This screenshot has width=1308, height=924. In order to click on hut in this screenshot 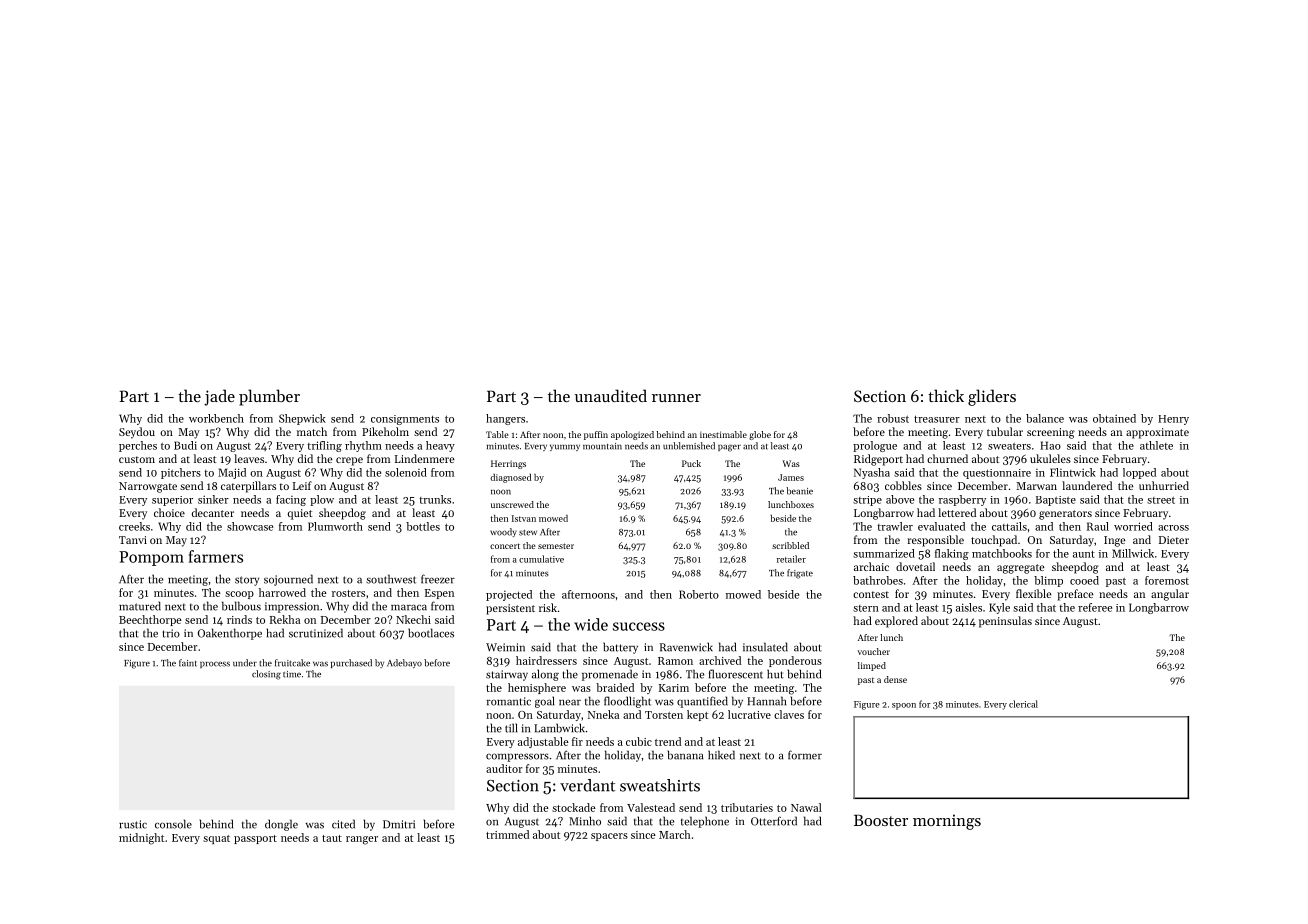, I will do `click(775, 674)`.
